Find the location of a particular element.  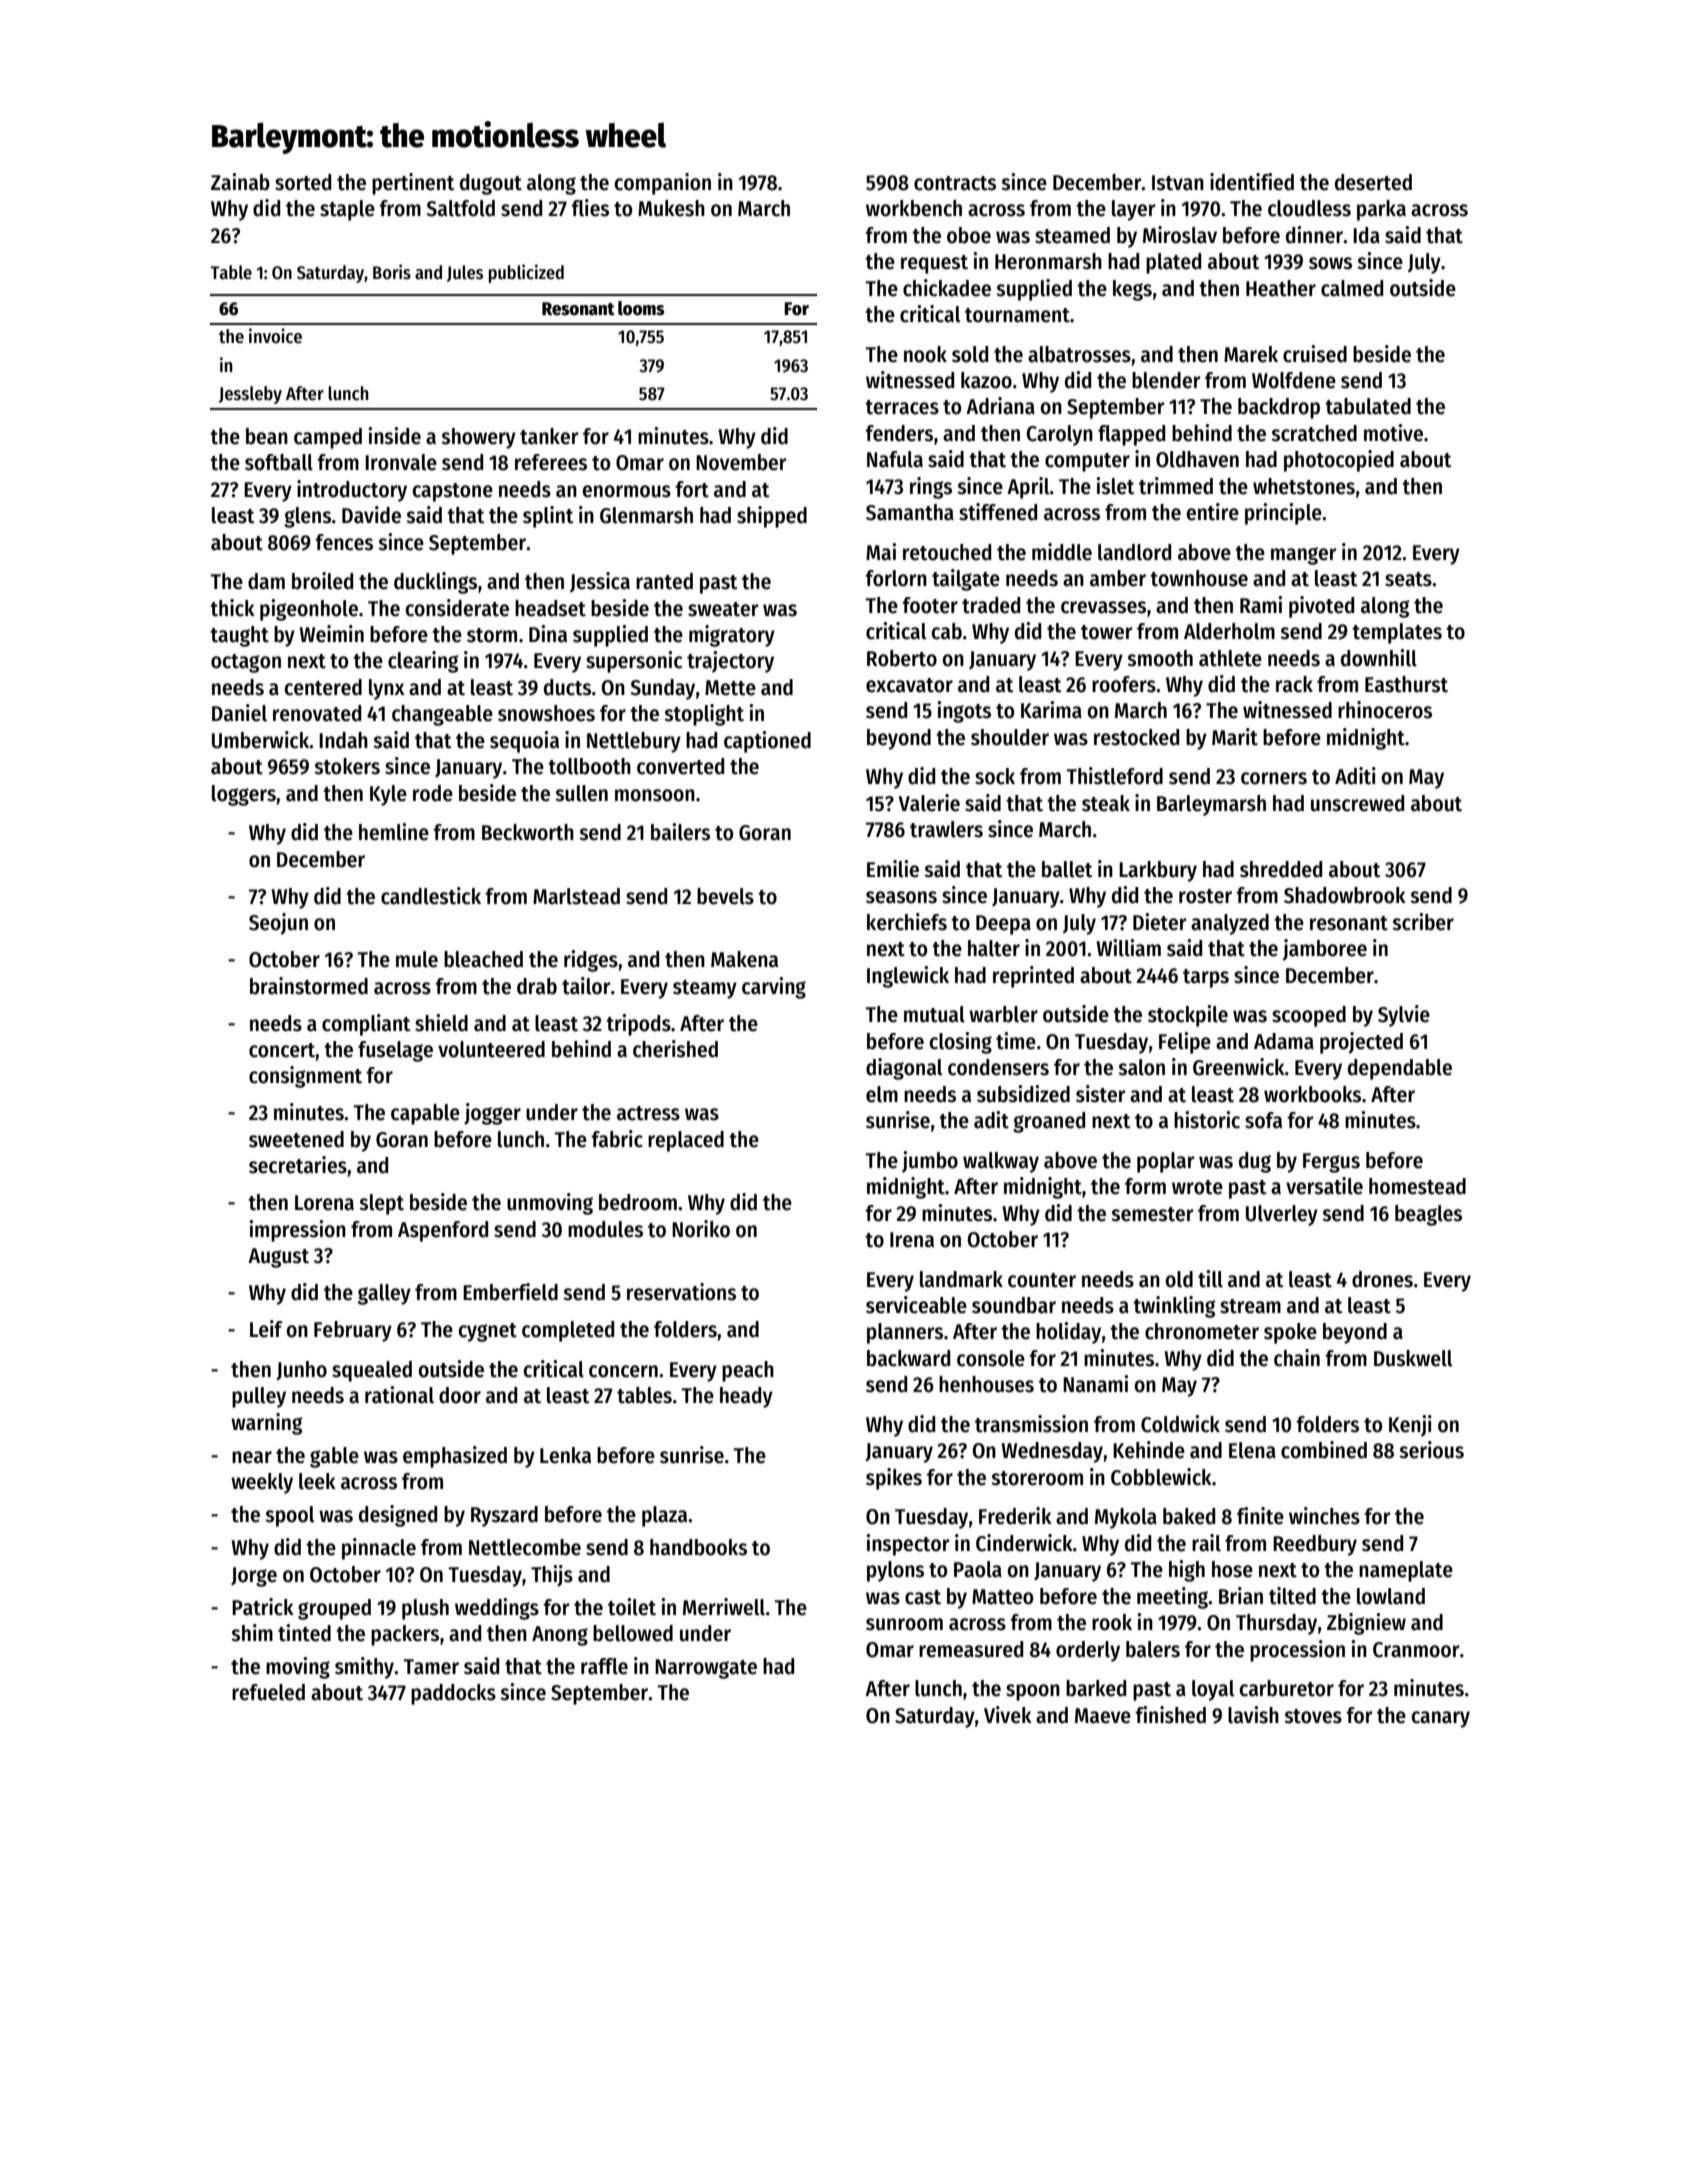

halter is located at coordinates (994, 948).
